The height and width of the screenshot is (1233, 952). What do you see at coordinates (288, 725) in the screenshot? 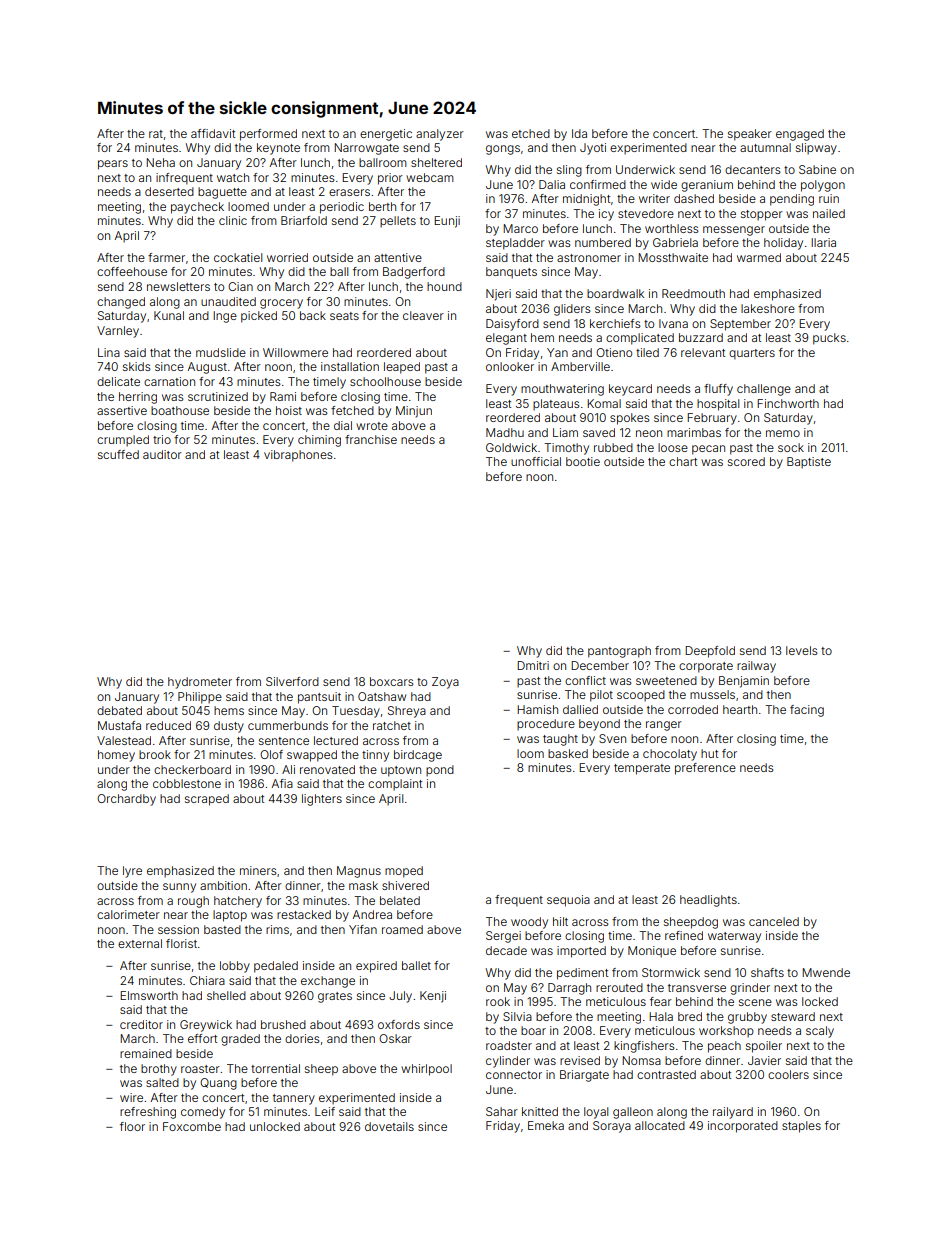
I see `cummerbunds` at bounding box center [288, 725].
